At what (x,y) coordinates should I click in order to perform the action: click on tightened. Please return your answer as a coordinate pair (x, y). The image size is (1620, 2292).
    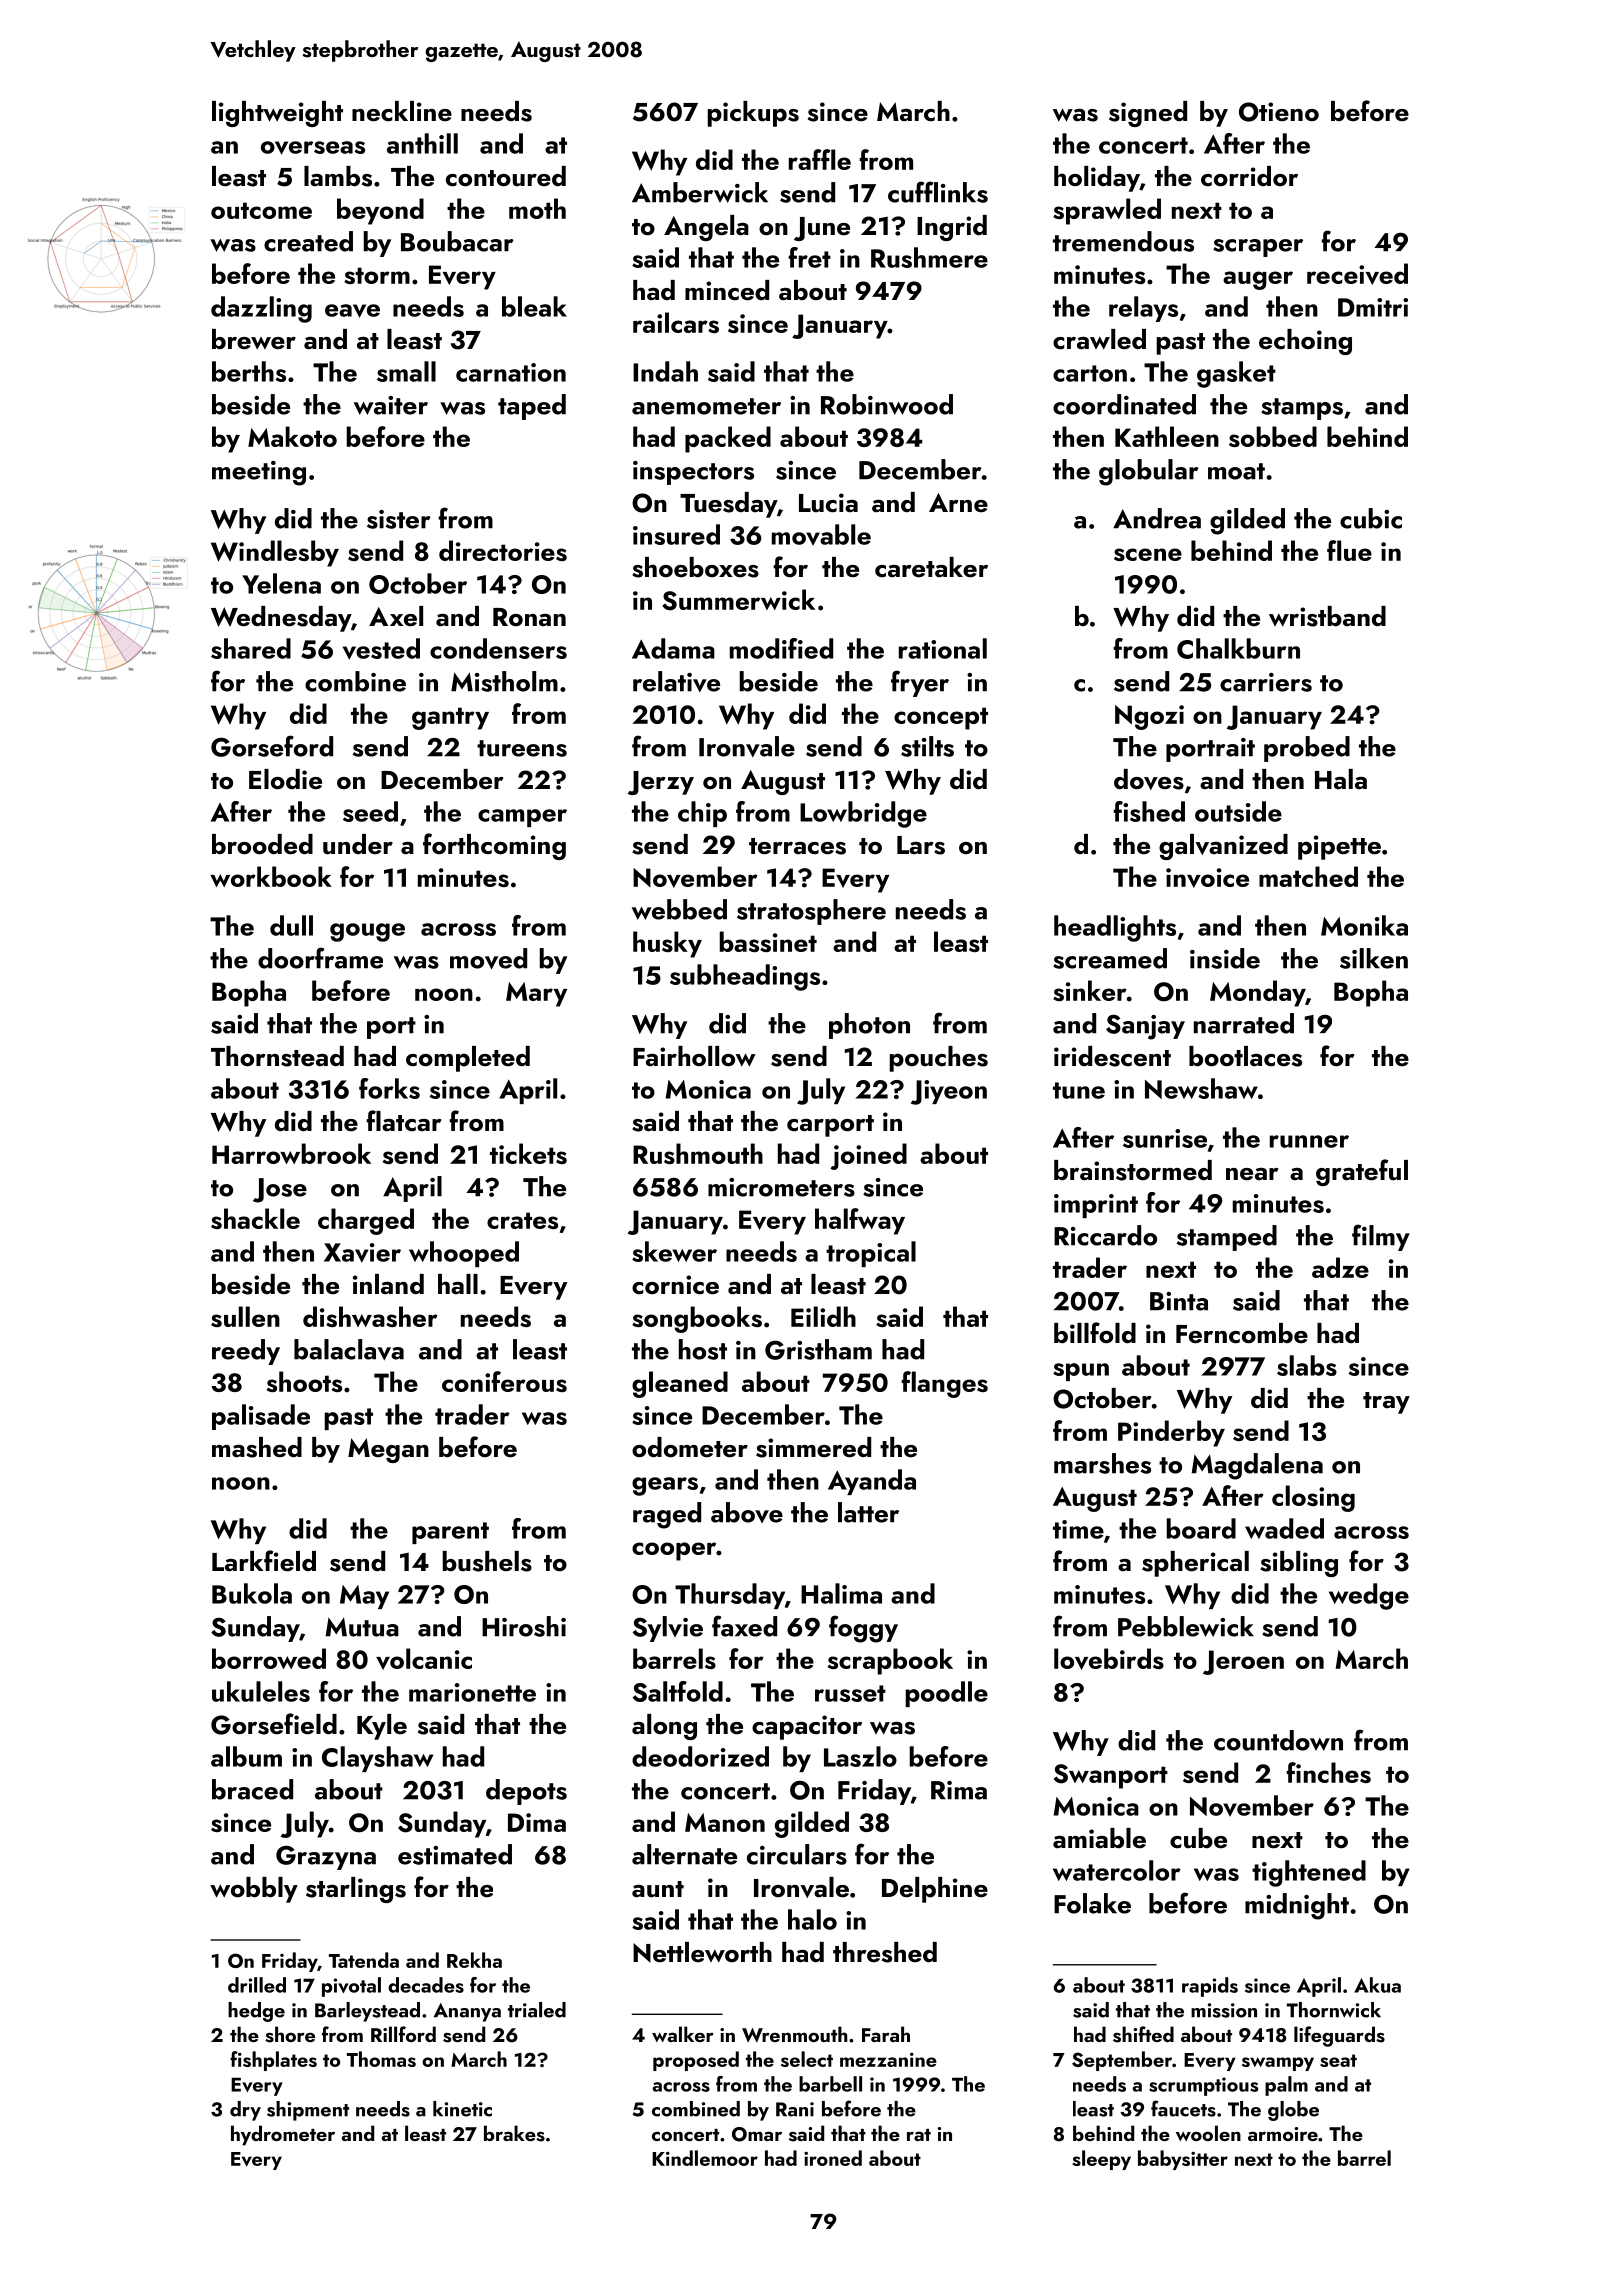
    Looking at the image, I should click on (1309, 1873).
